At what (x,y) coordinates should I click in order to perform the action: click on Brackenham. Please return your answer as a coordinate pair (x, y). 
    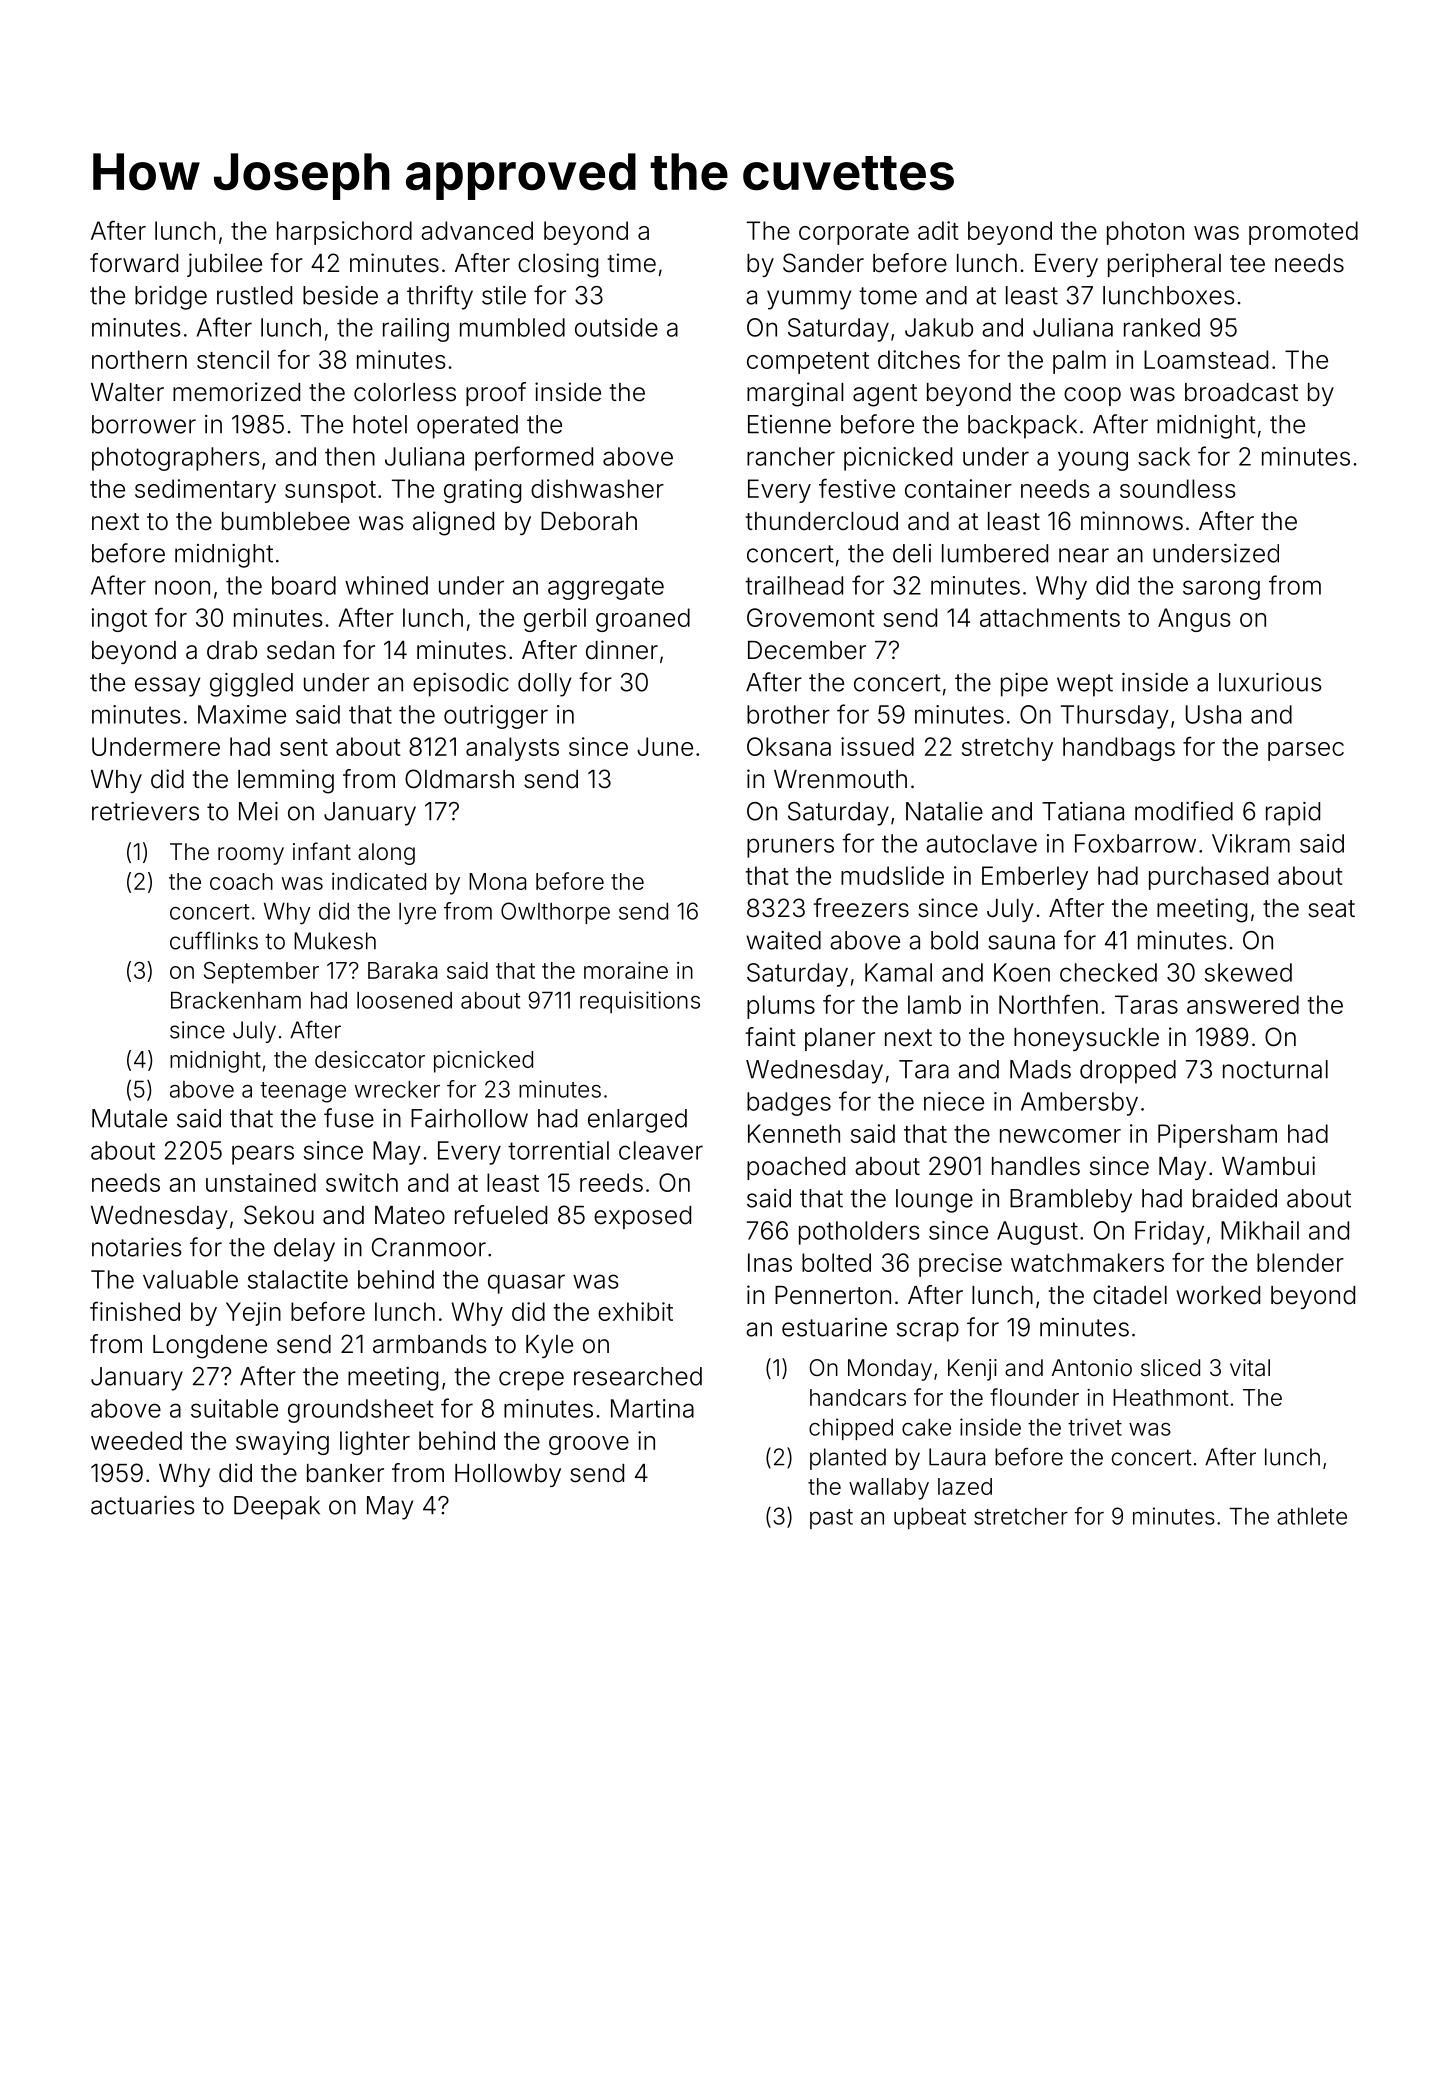
    Looking at the image, I should click on (236, 1000).
